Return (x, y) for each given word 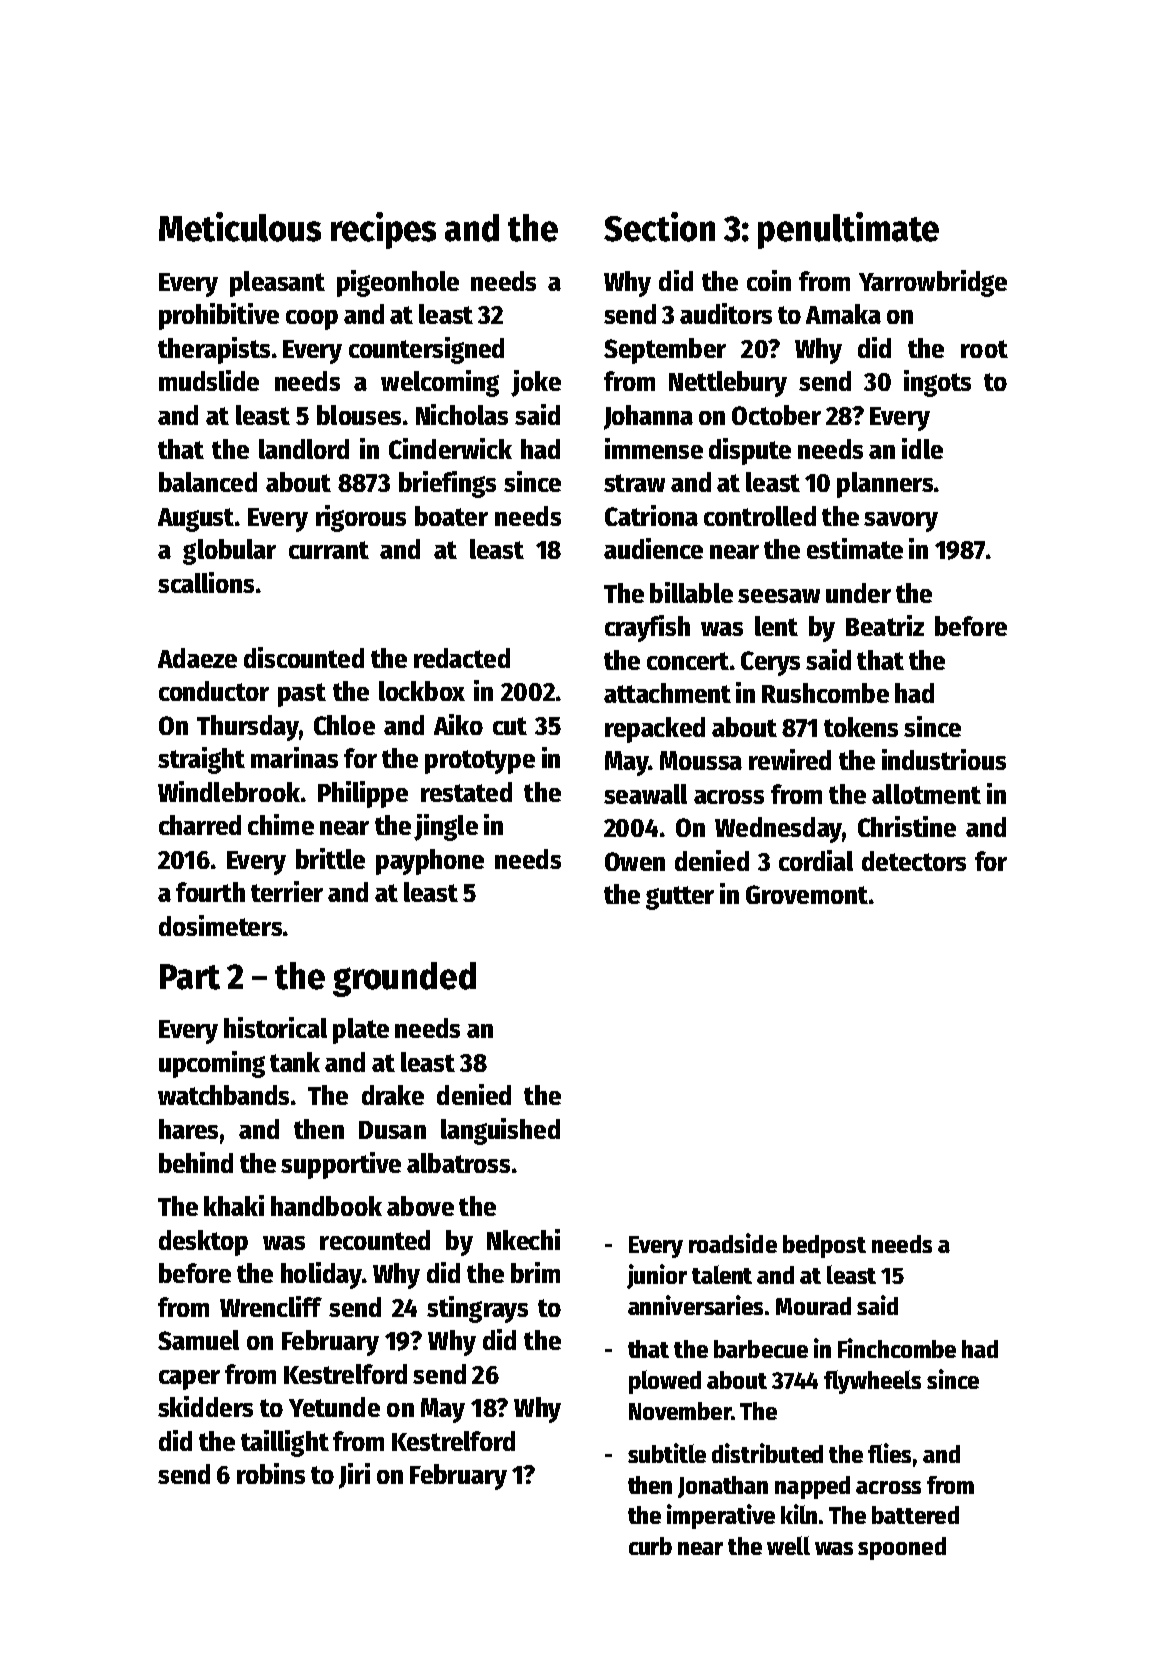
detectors (914, 861)
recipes (383, 230)
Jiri (354, 1476)
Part (190, 977)
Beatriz (885, 625)
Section (659, 227)
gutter (680, 898)
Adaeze (197, 658)
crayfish (647, 628)
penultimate (848, 230)
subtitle (667, 1453)
